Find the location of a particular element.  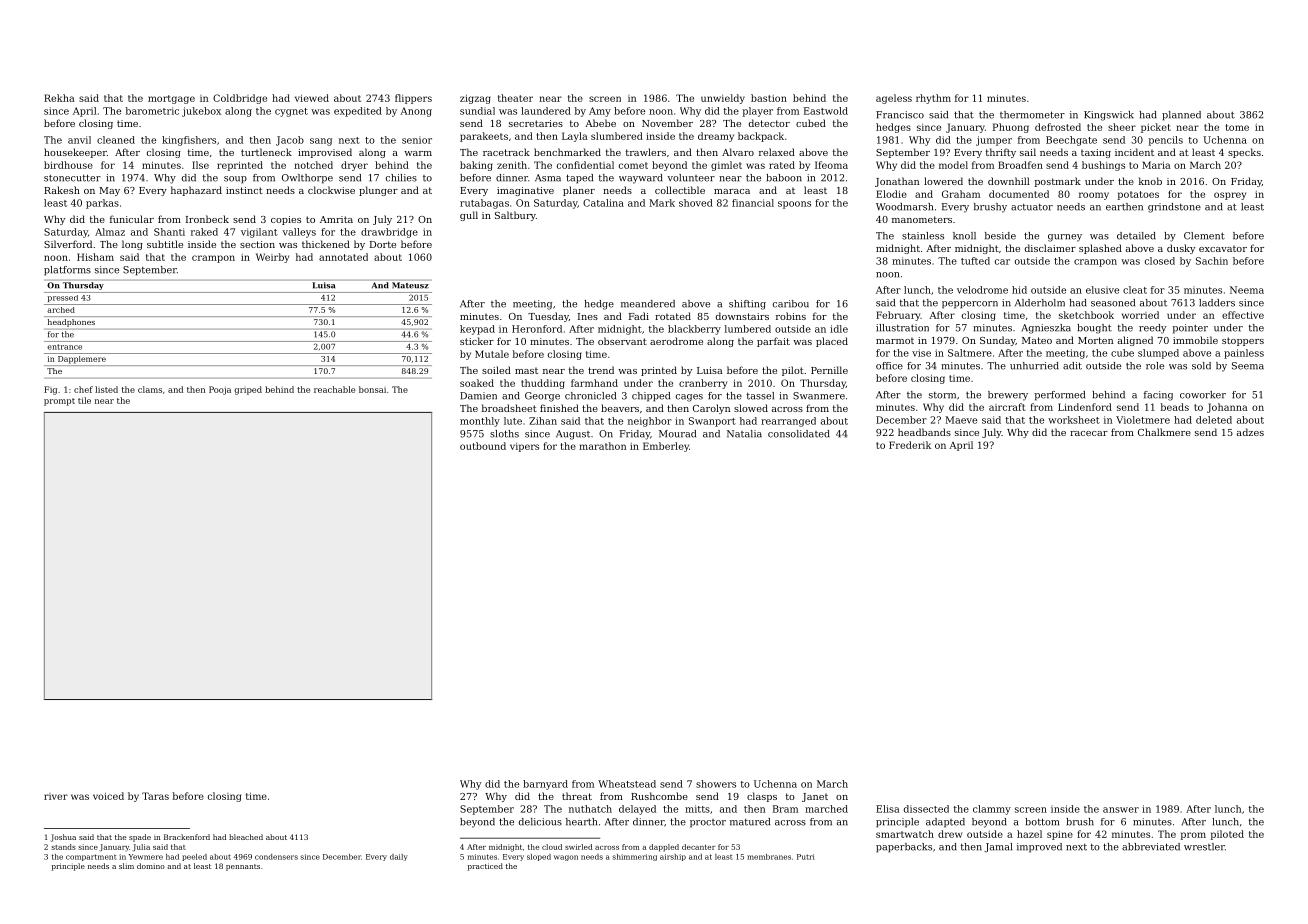

Swanmere is located at coordinates (819, 396).
